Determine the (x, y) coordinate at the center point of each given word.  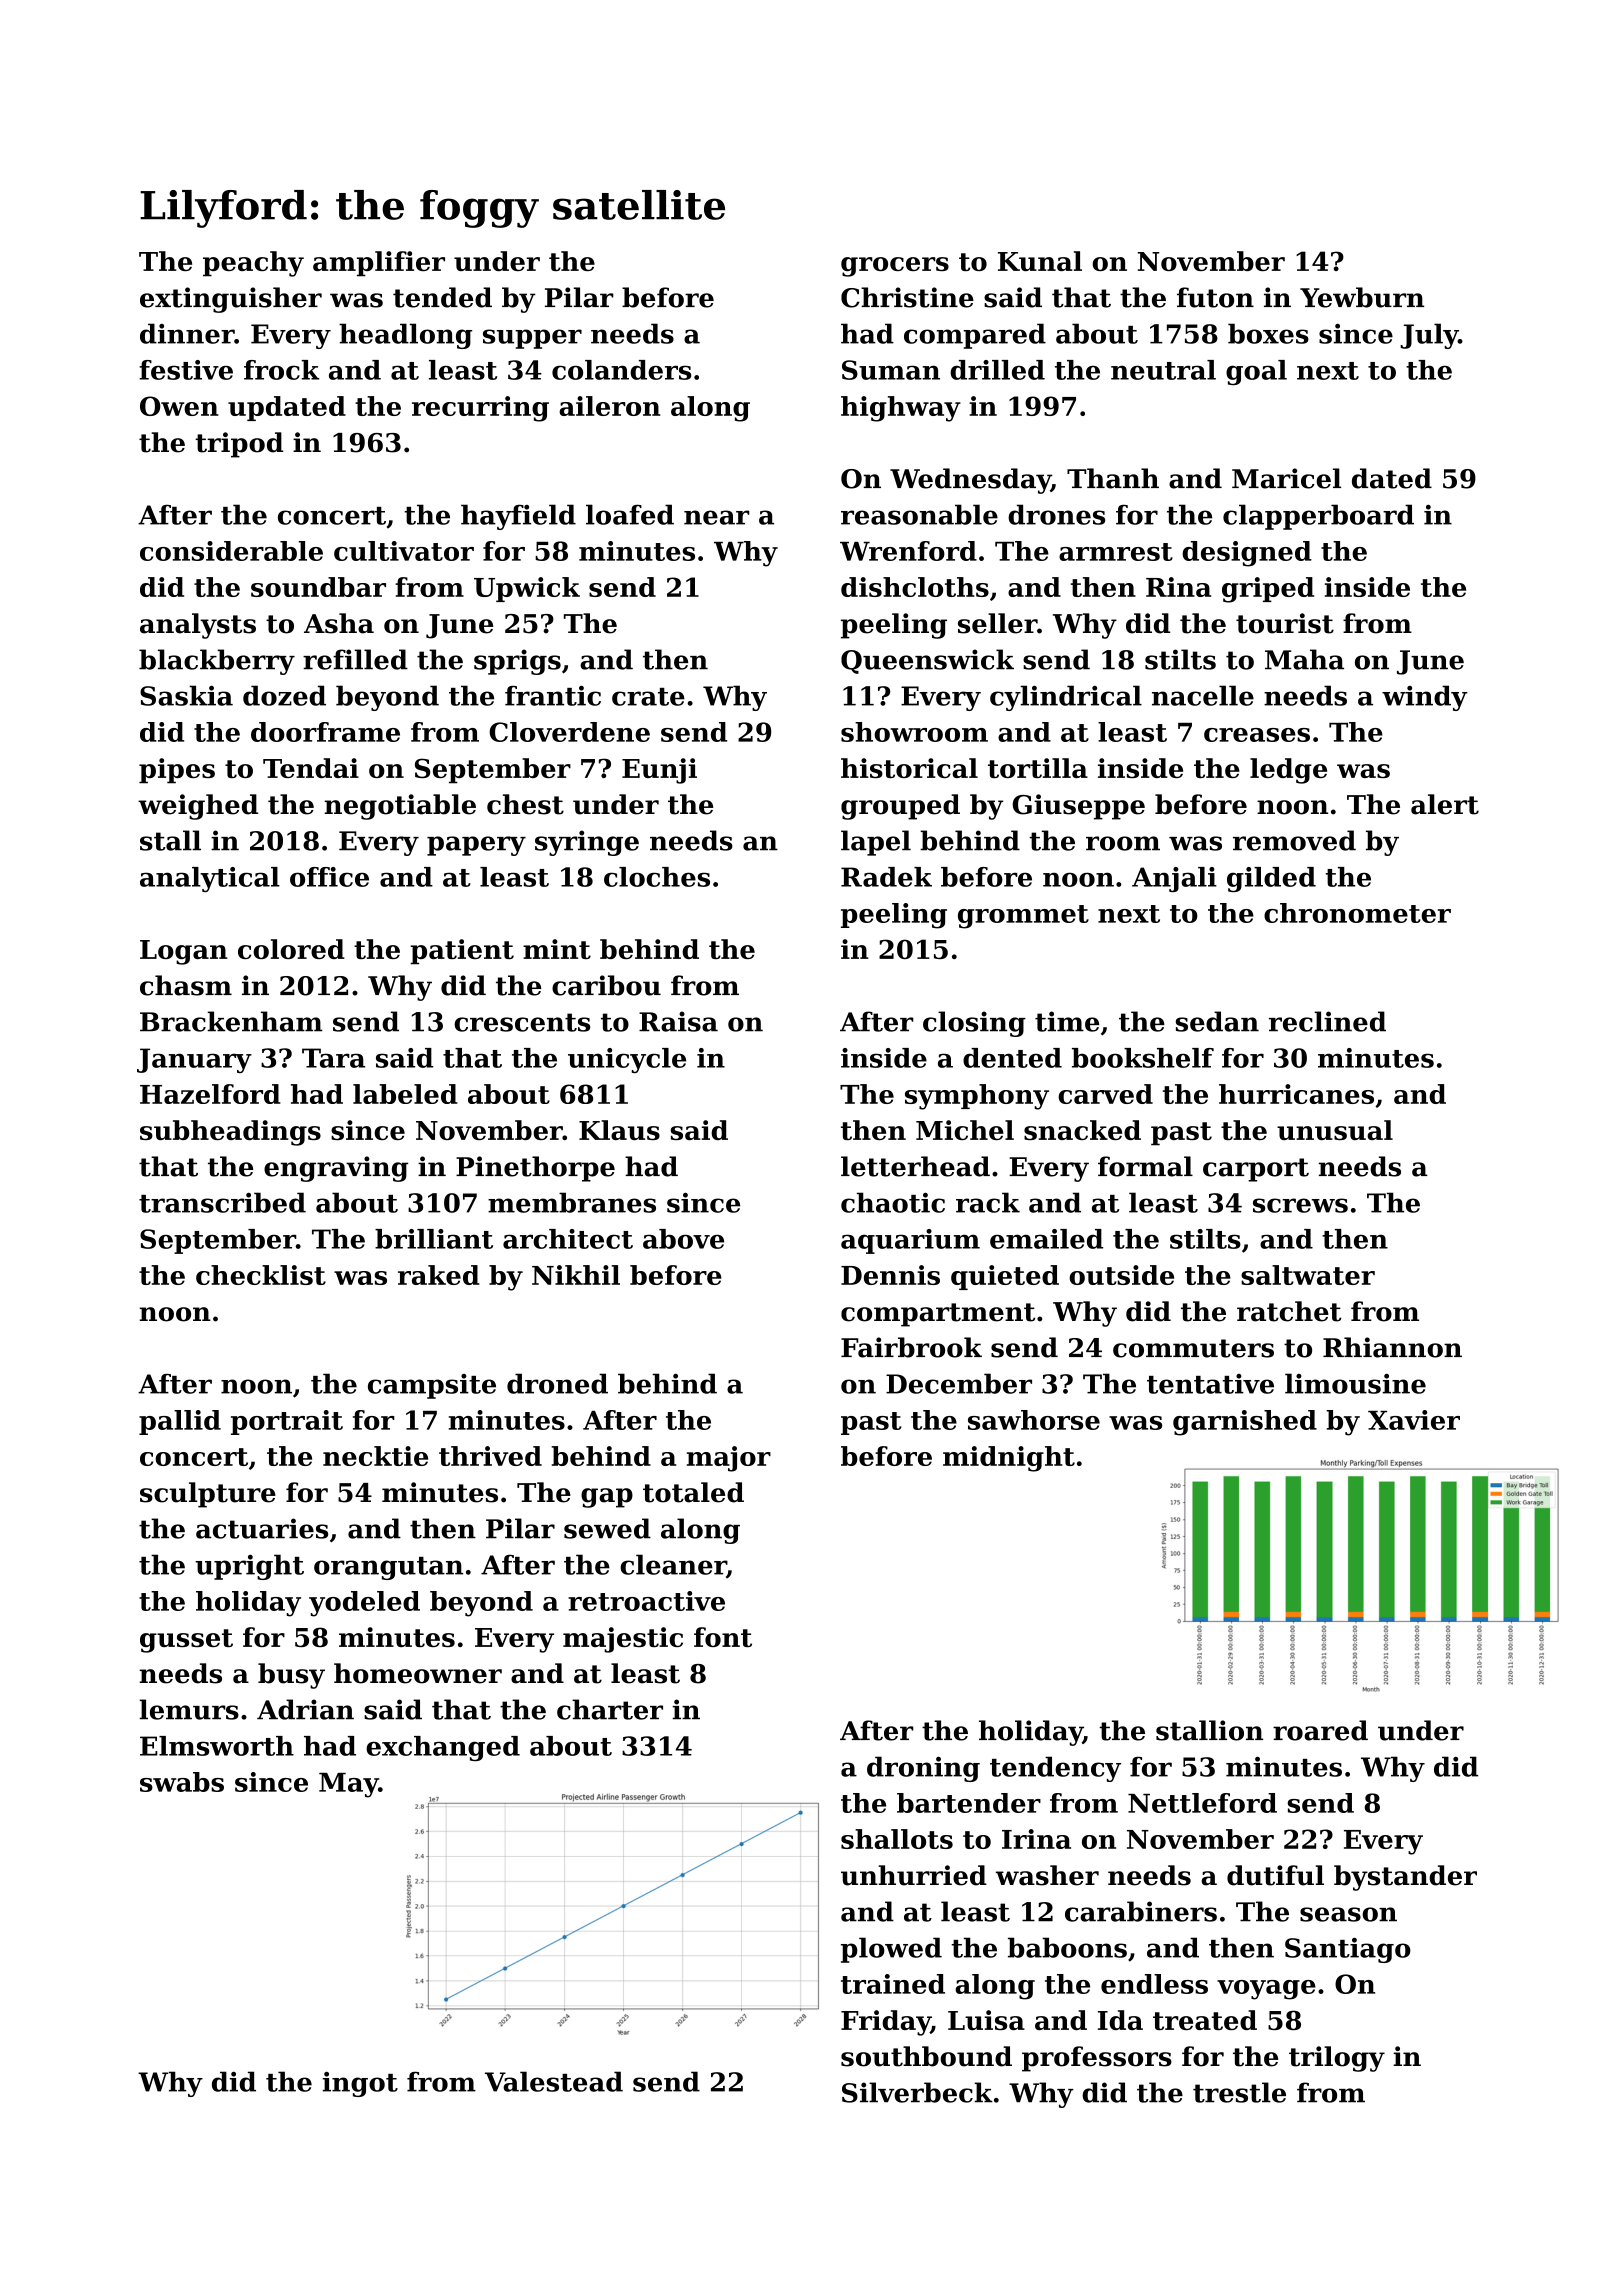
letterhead (915, 1166)
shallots (897, 1839)
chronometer (1357, 913)
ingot (360, 2084)
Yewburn (1362, 297)
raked (439, 1275)
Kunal (1040, 261)
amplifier (379, 264)
